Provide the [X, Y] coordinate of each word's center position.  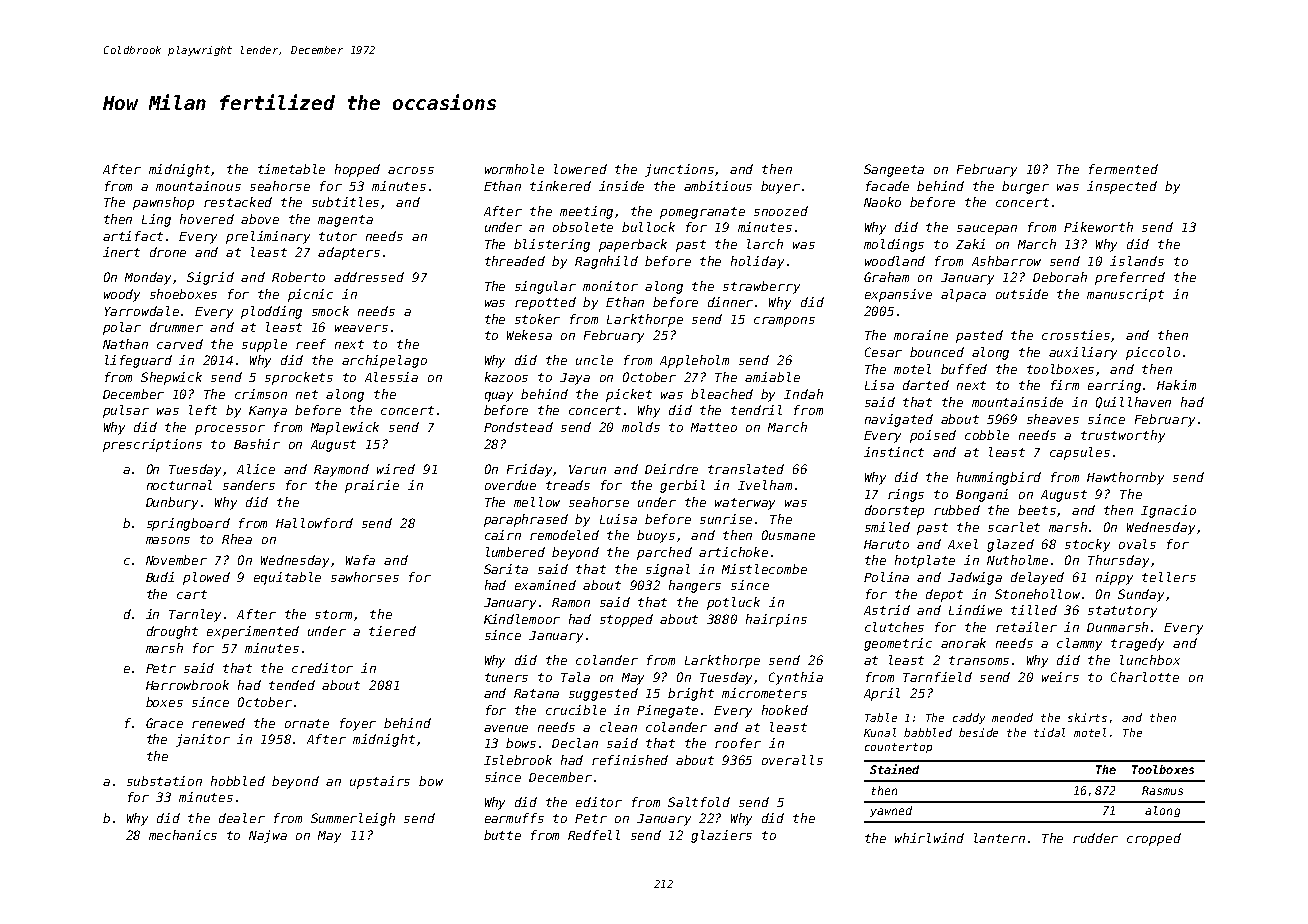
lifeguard [138, 361]
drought [172, 632]
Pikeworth [1098, 227]
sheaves [1053, 419]
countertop [898, 748]
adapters [349, 253]
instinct [894, 452]
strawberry [761, 287]
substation [164, 781]
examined [545, 585]
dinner [730, 302]
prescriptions [152, 445]
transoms [979, 660]
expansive [898, 295]
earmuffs [514, 818]
